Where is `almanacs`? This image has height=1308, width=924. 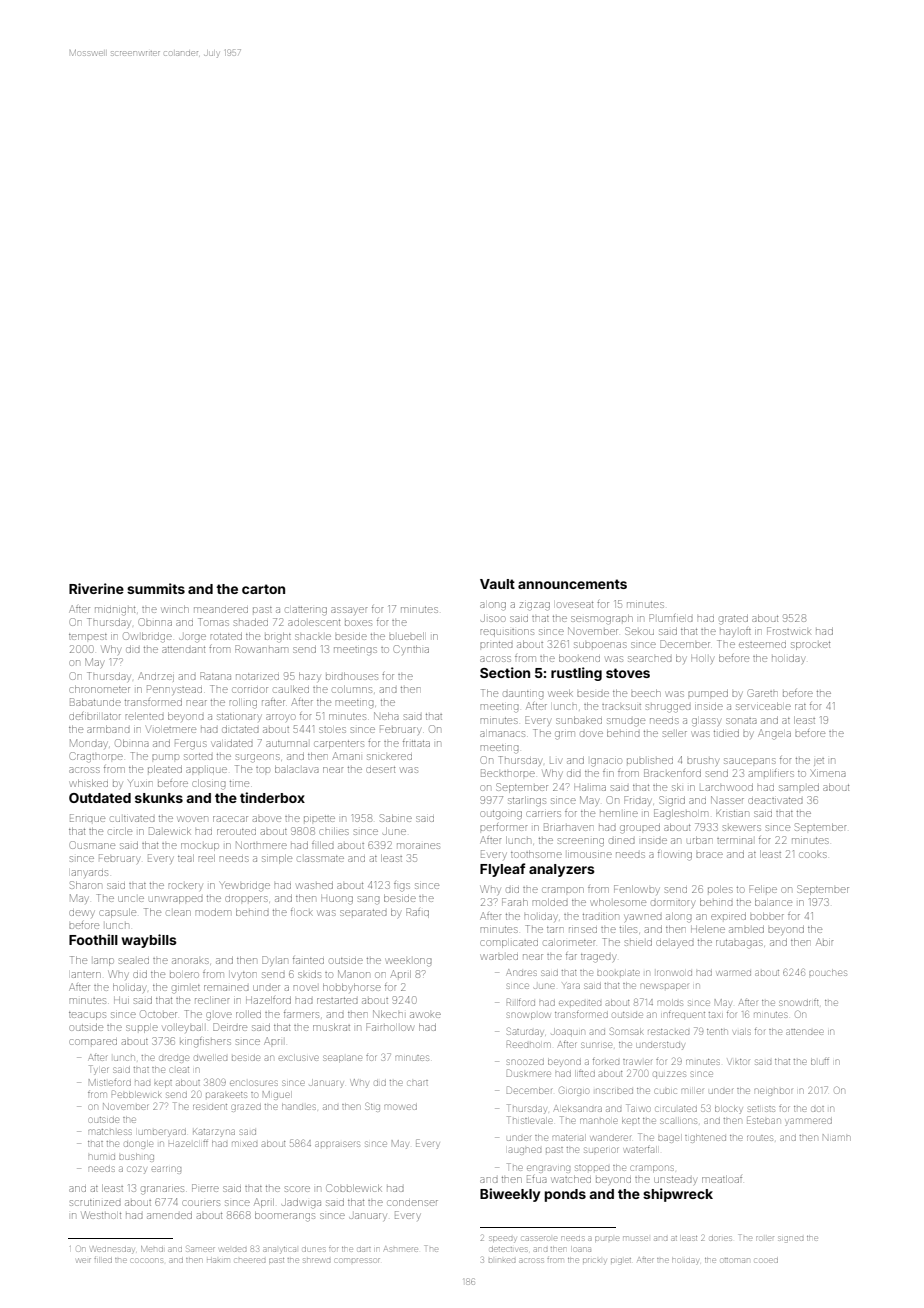
almanacs is located at coordinates (502, 734).
